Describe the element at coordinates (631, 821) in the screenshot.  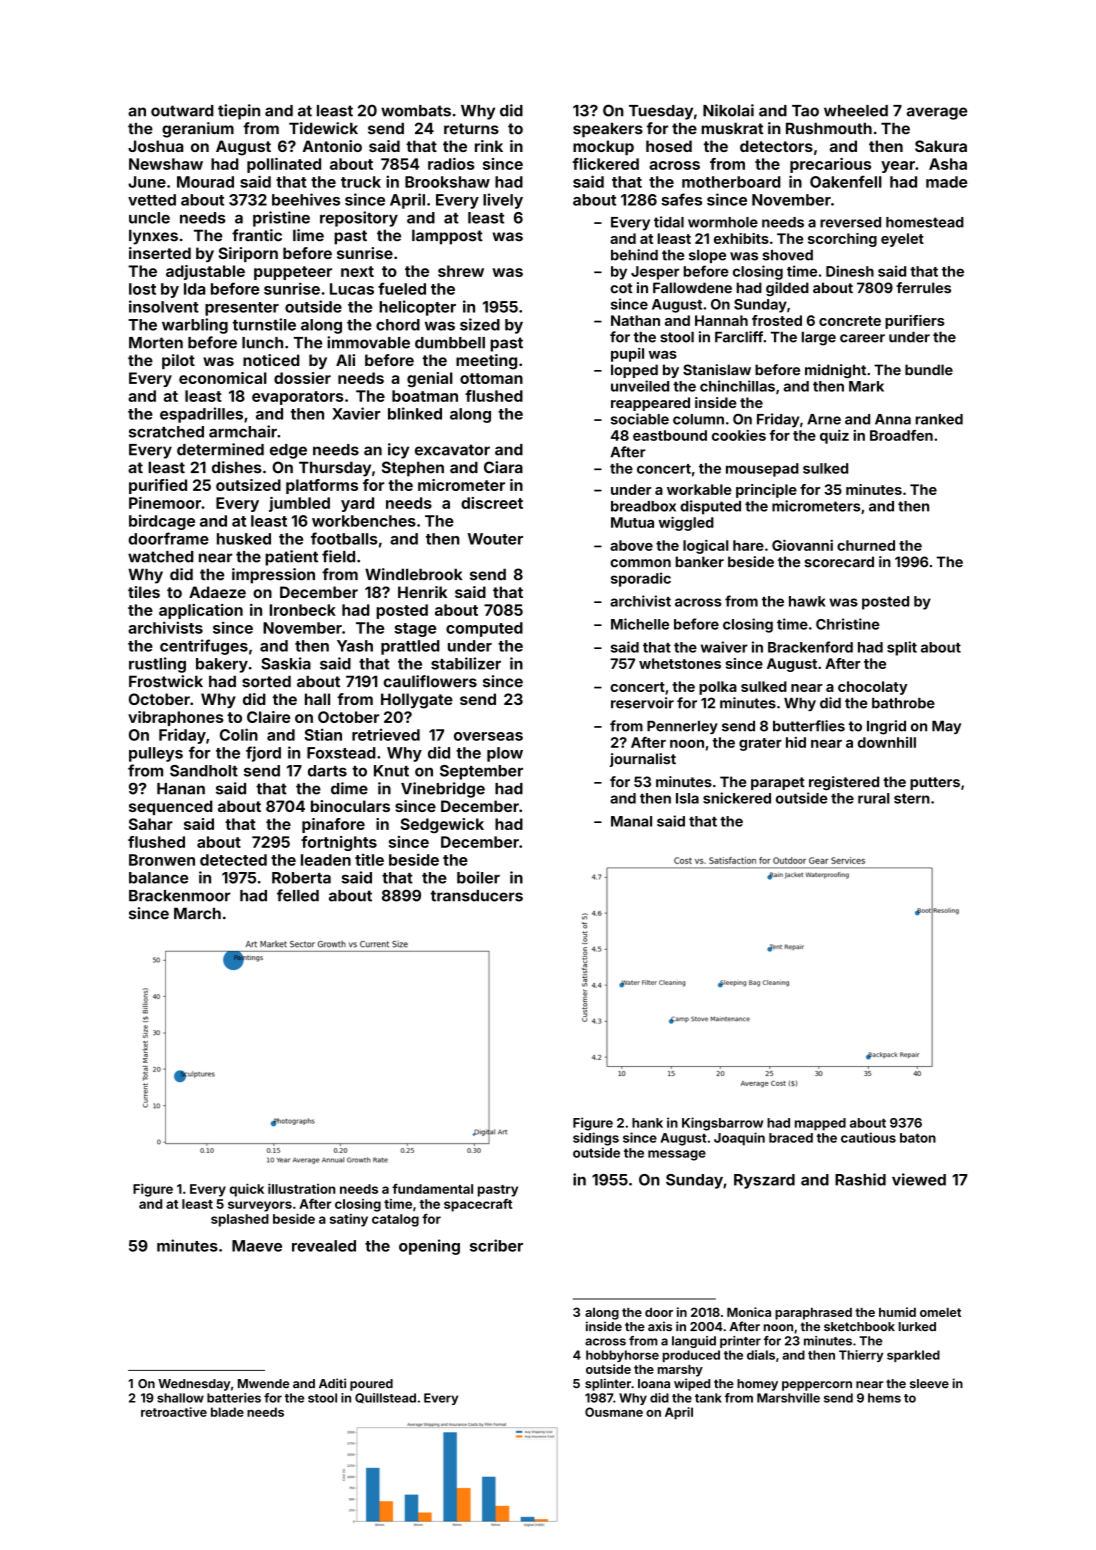
I see `Manal` at that location.
